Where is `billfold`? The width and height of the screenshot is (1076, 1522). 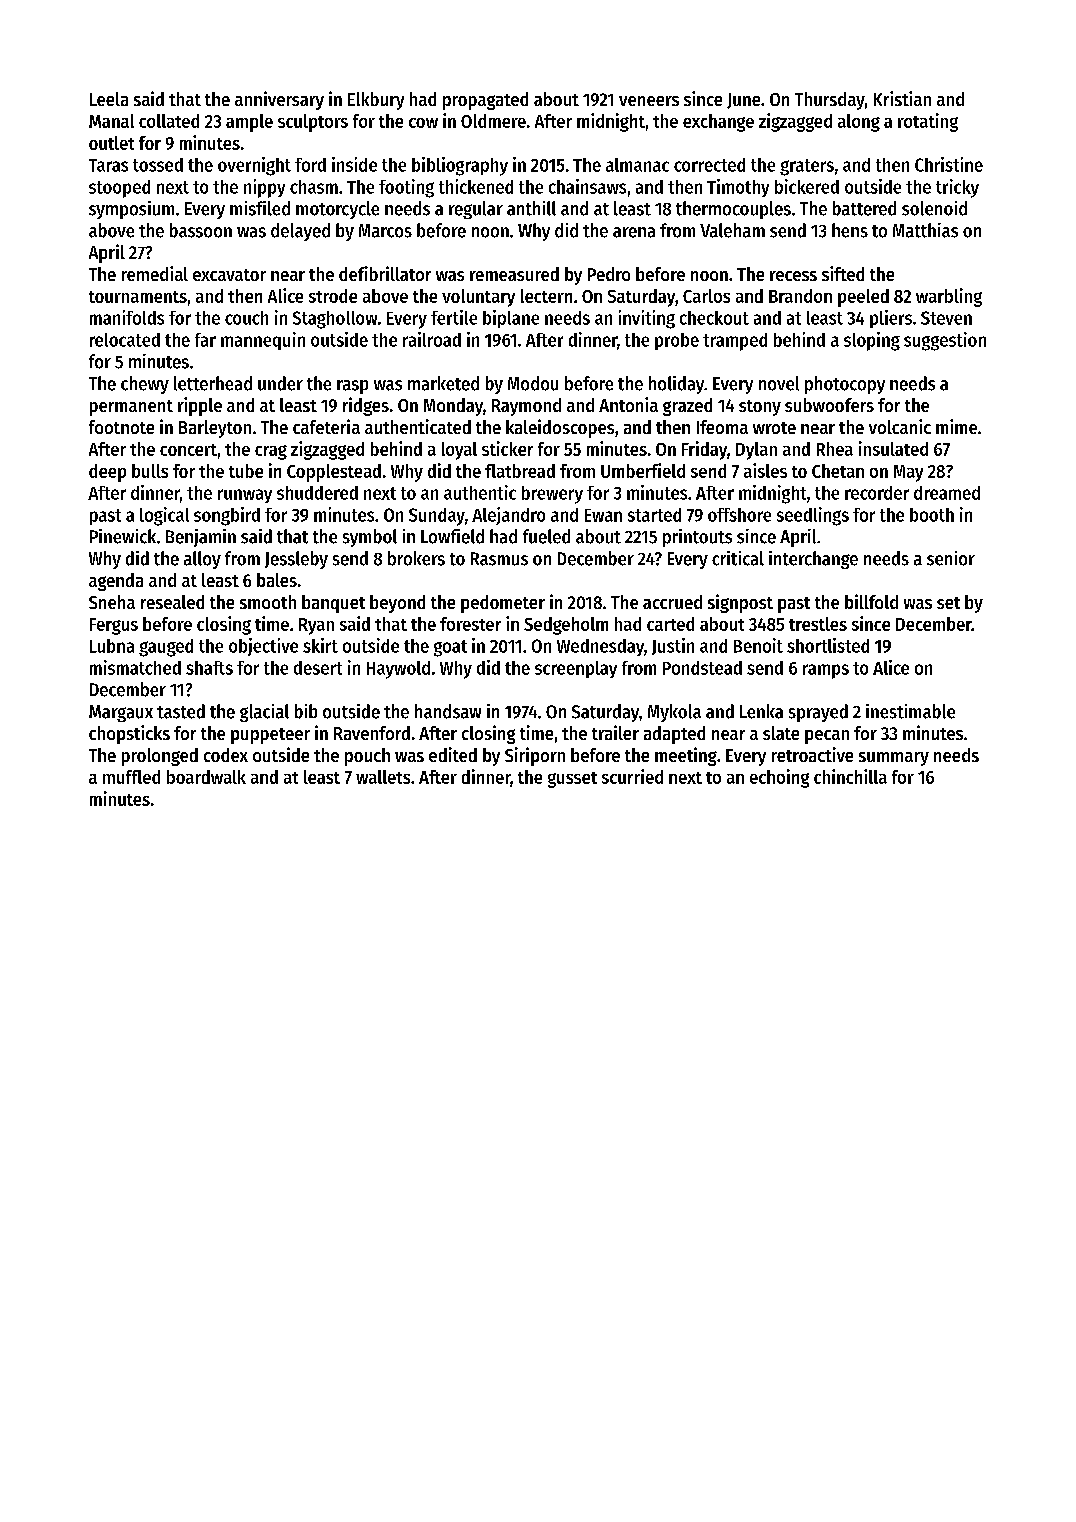
billfold is located at coordinates (871, 601).
